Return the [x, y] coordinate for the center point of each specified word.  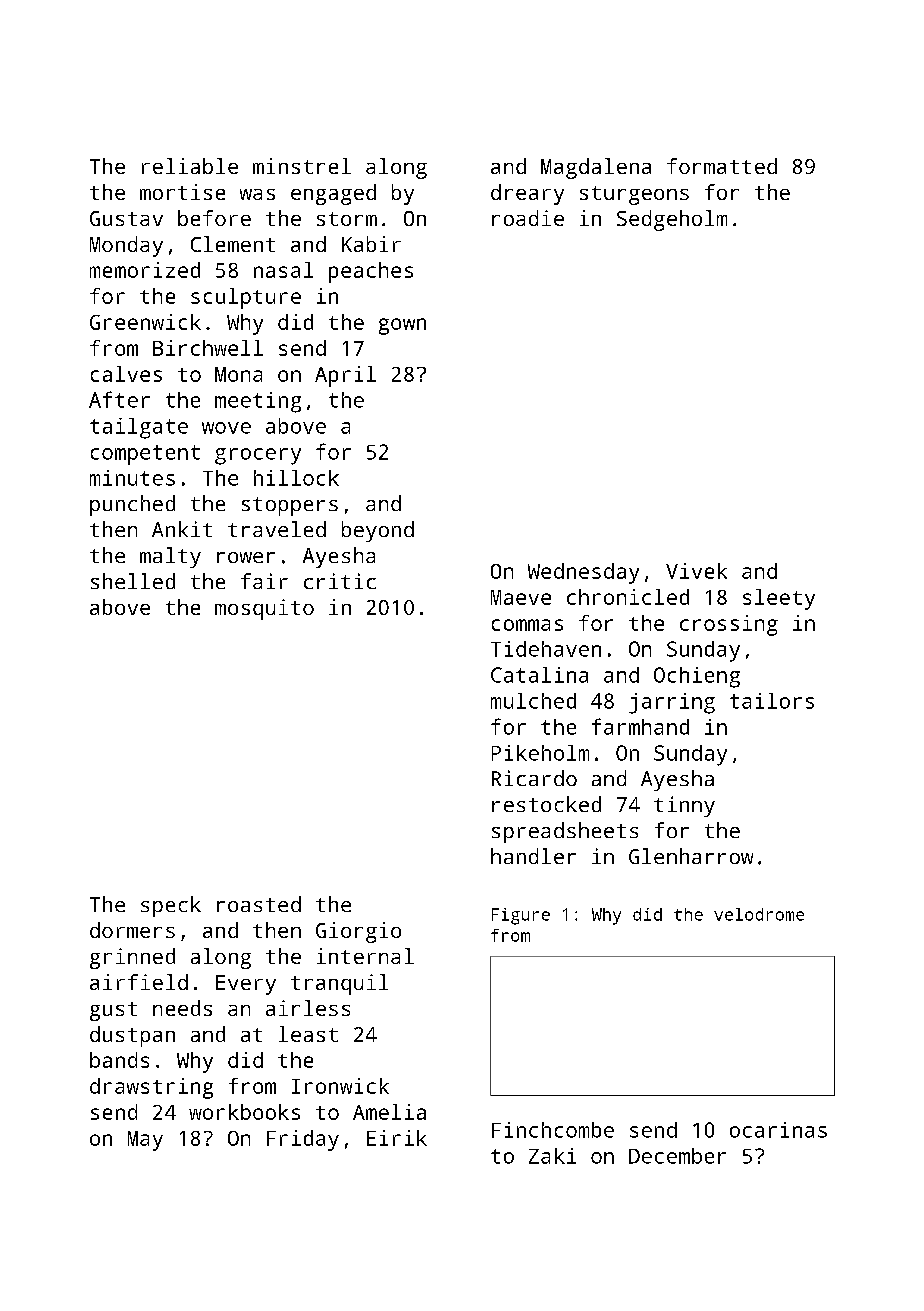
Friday [303, 1140]
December [677, 1156]
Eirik [397, 1138]
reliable [190, 166]
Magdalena [596, 168]
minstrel [302, 166]
